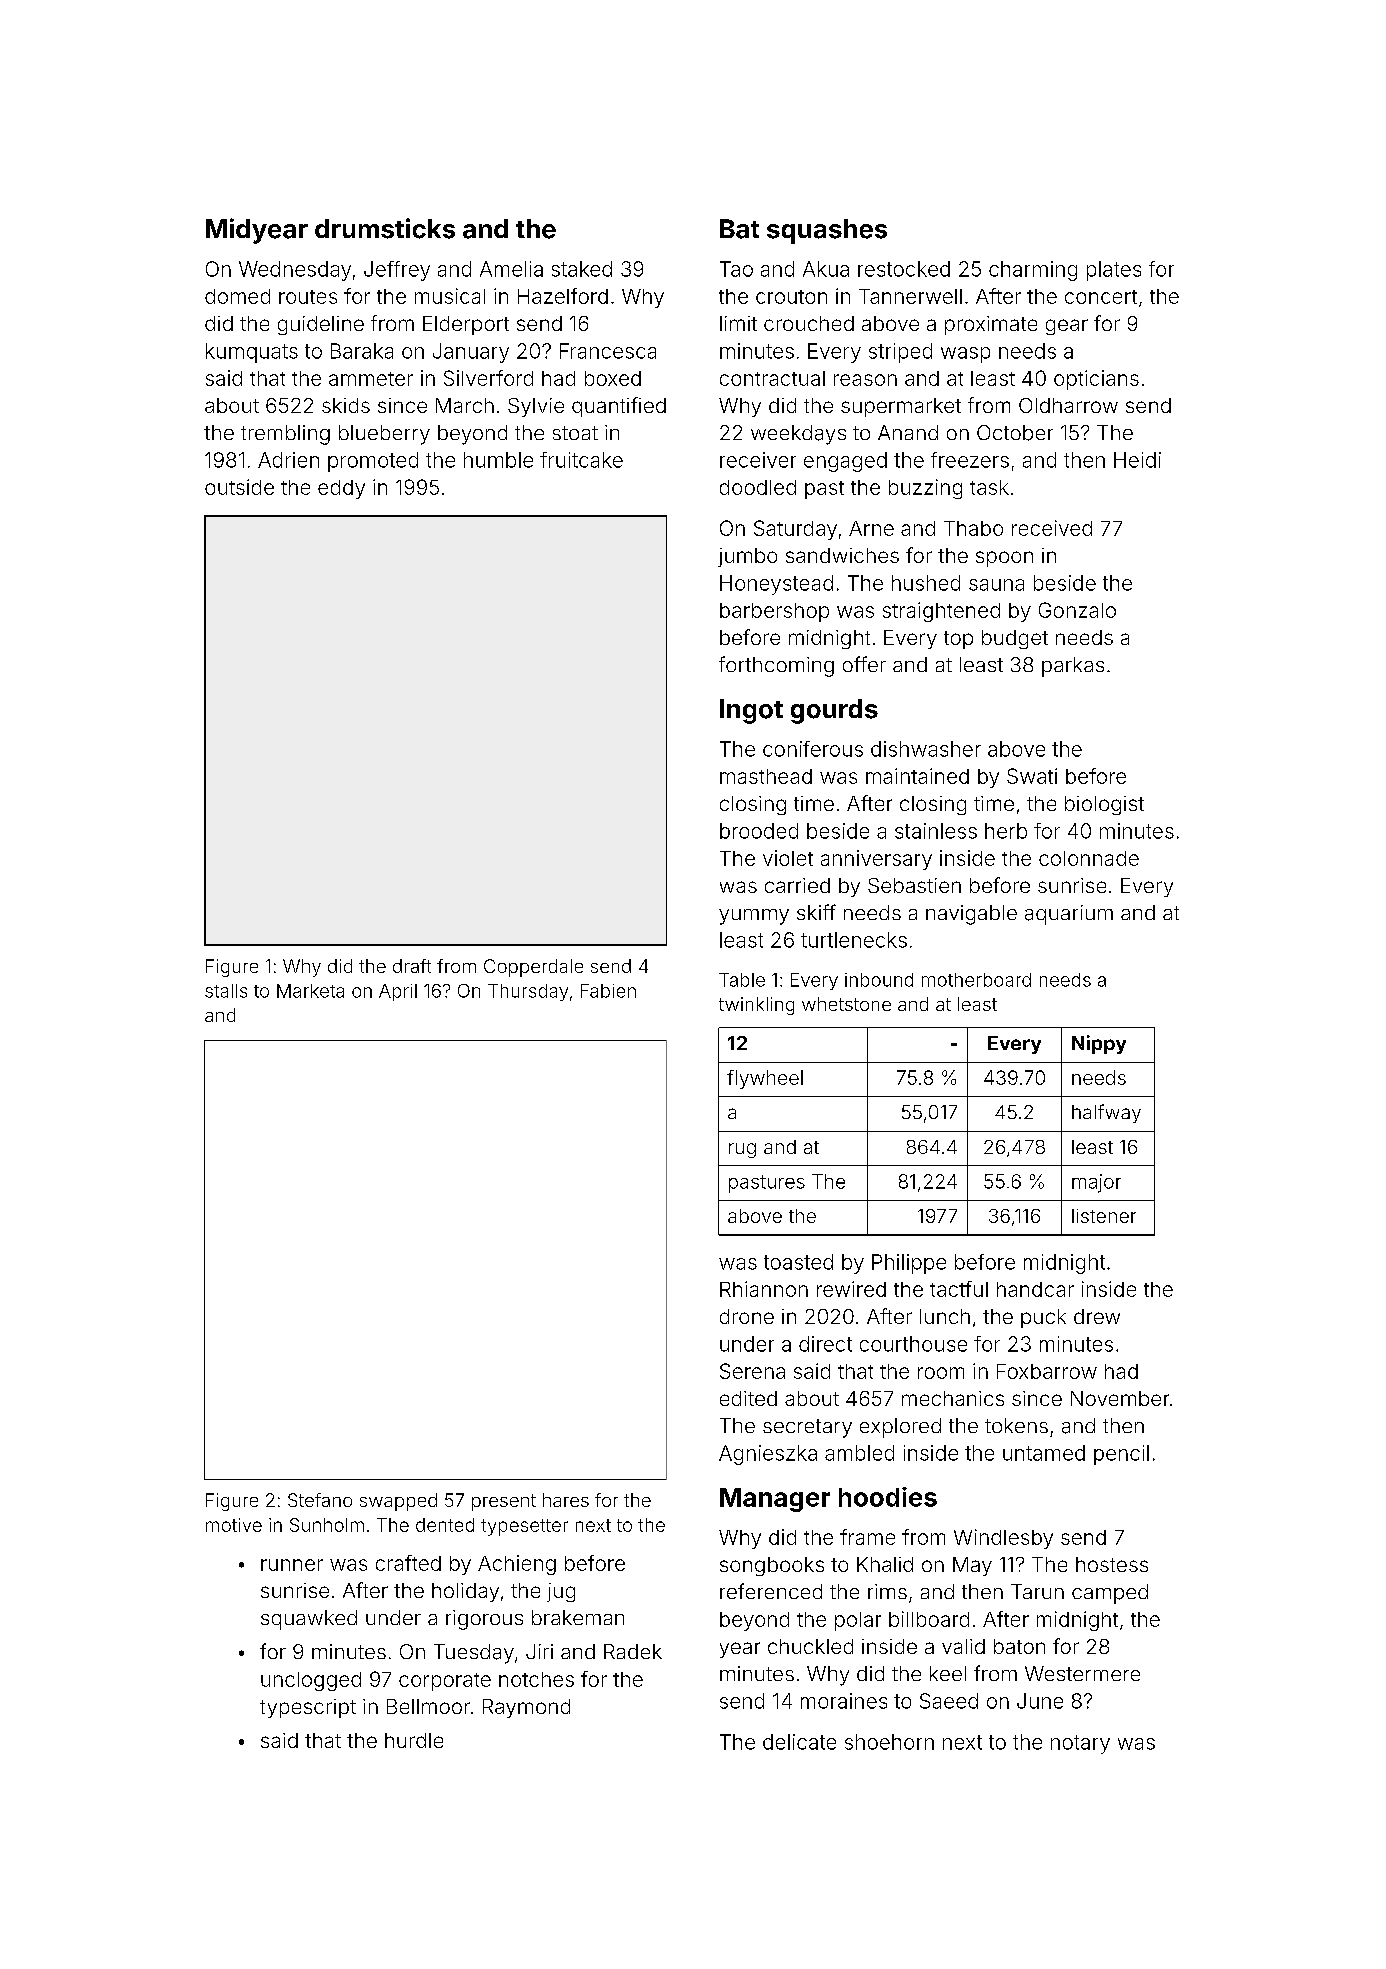 The width and height of the document is (1386, 1969). Describe the element at coordinates (398, 1502) in the document. I see `swapped` at that location.
